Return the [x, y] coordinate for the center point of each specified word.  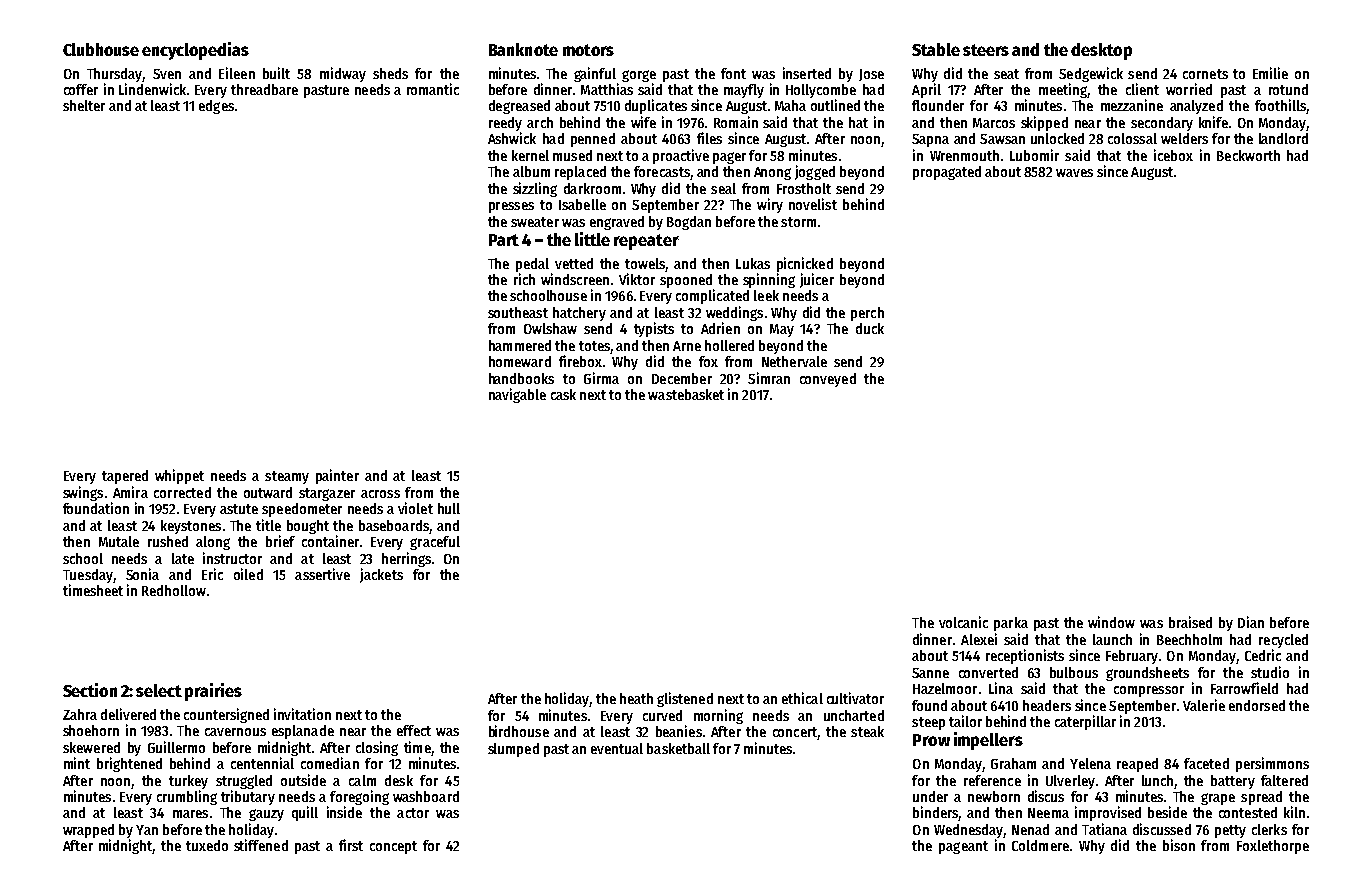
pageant [963, 847]
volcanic [963, 622]
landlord [1283, 138]
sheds [390, 73]
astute [239, 509]
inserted [807, 73]
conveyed [828, 380]
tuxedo [207, 845]
